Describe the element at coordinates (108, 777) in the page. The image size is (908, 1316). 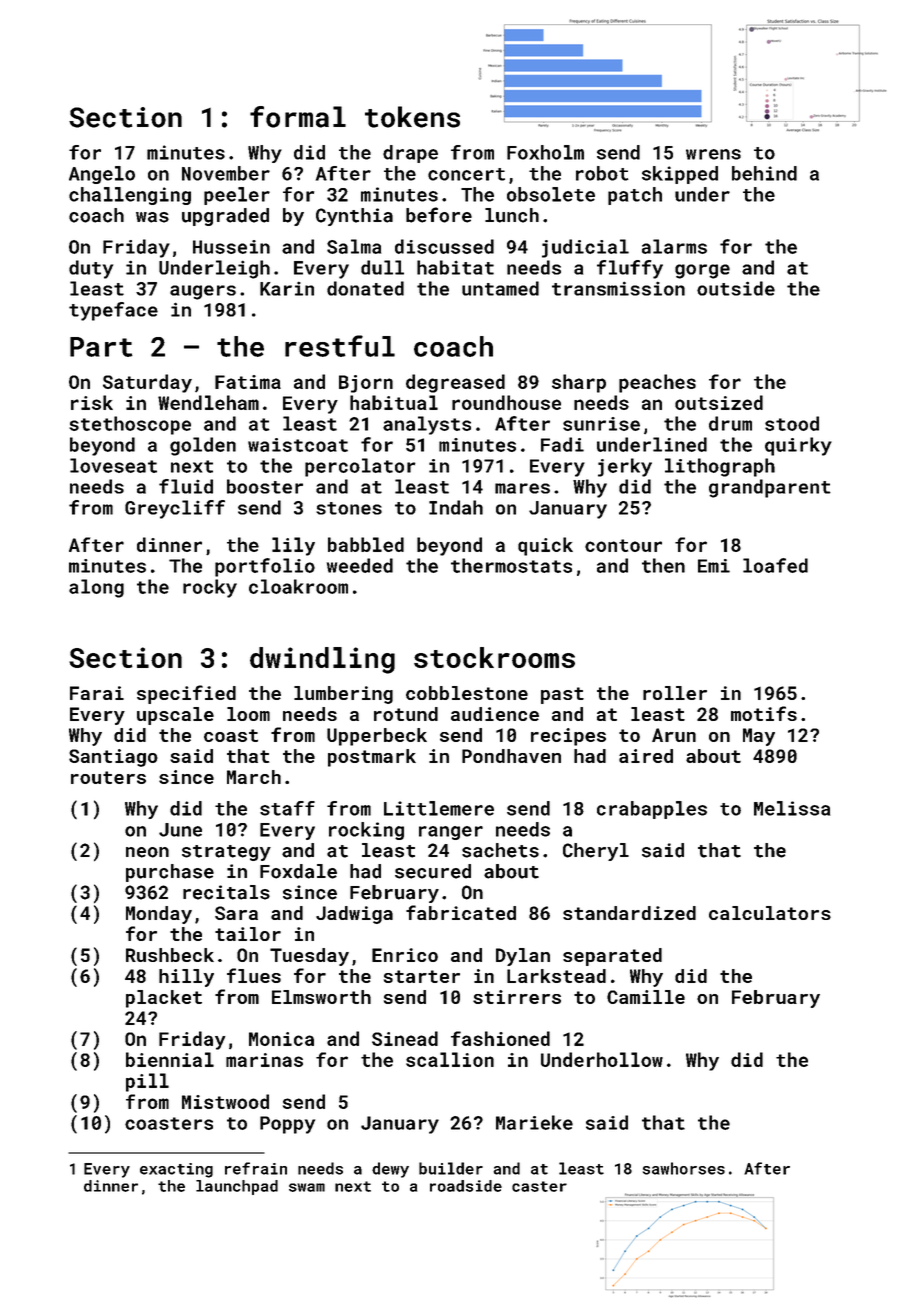
I see `routers` at that location.
